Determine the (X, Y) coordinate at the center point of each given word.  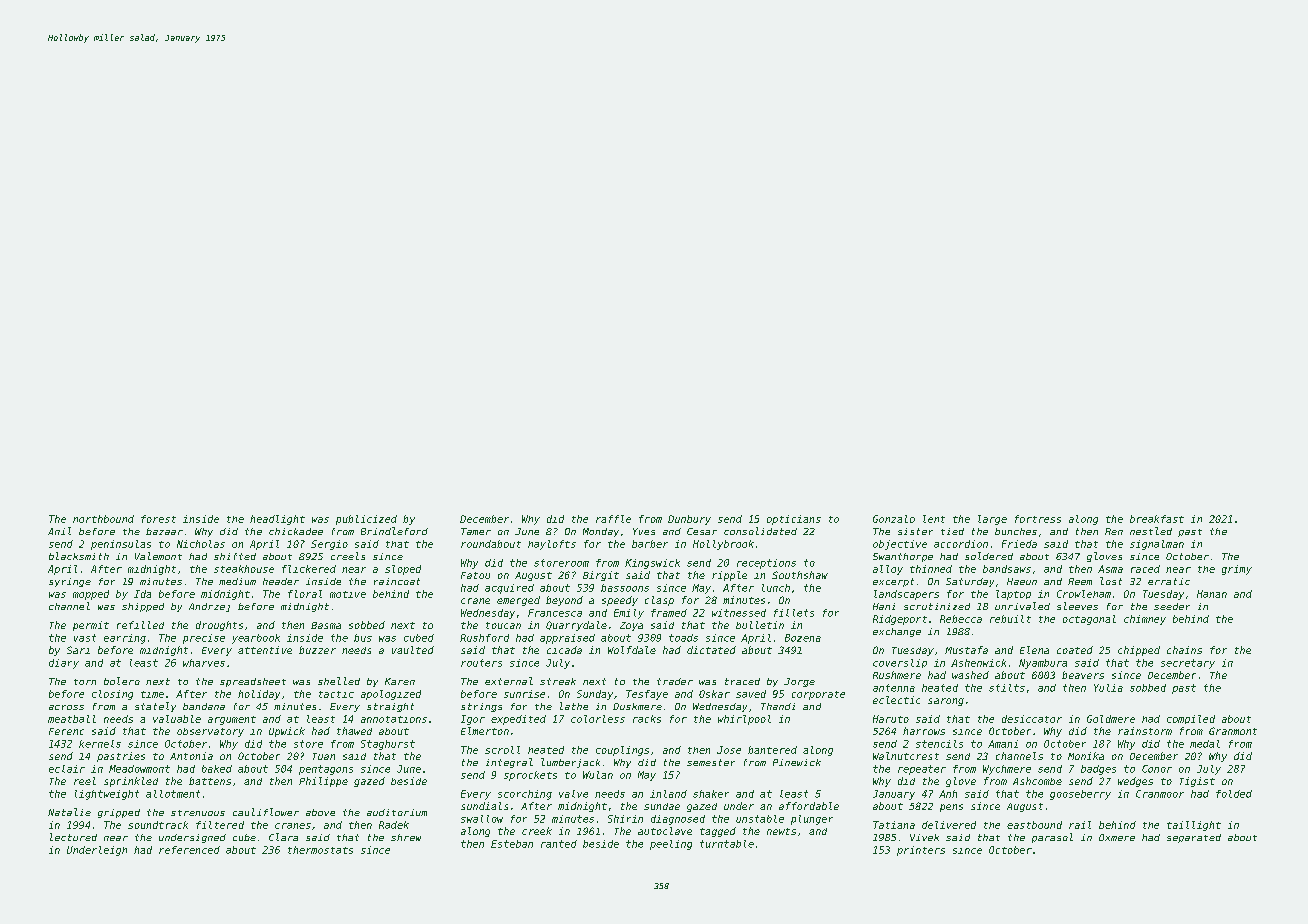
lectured (73, 837)
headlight (277, 520)
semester (711, 762)
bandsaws (1007, 569)
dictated (711, 650)
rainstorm (1145, 731)
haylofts (552, 545)
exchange (897, 632)
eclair (67, 769)
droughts (219, 626)
